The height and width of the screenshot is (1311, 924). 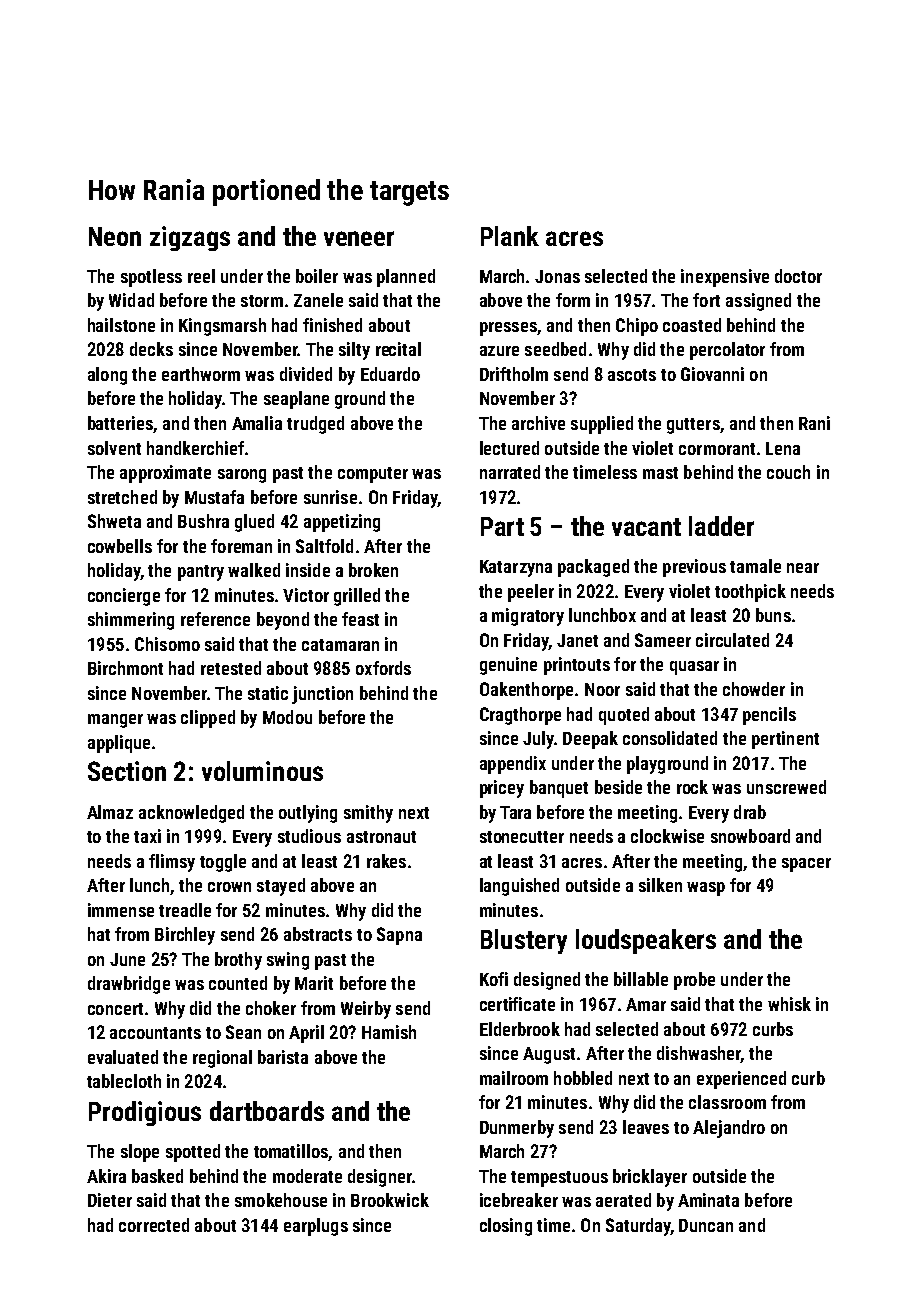 I want to click on along, so click(x=107, y=376).
